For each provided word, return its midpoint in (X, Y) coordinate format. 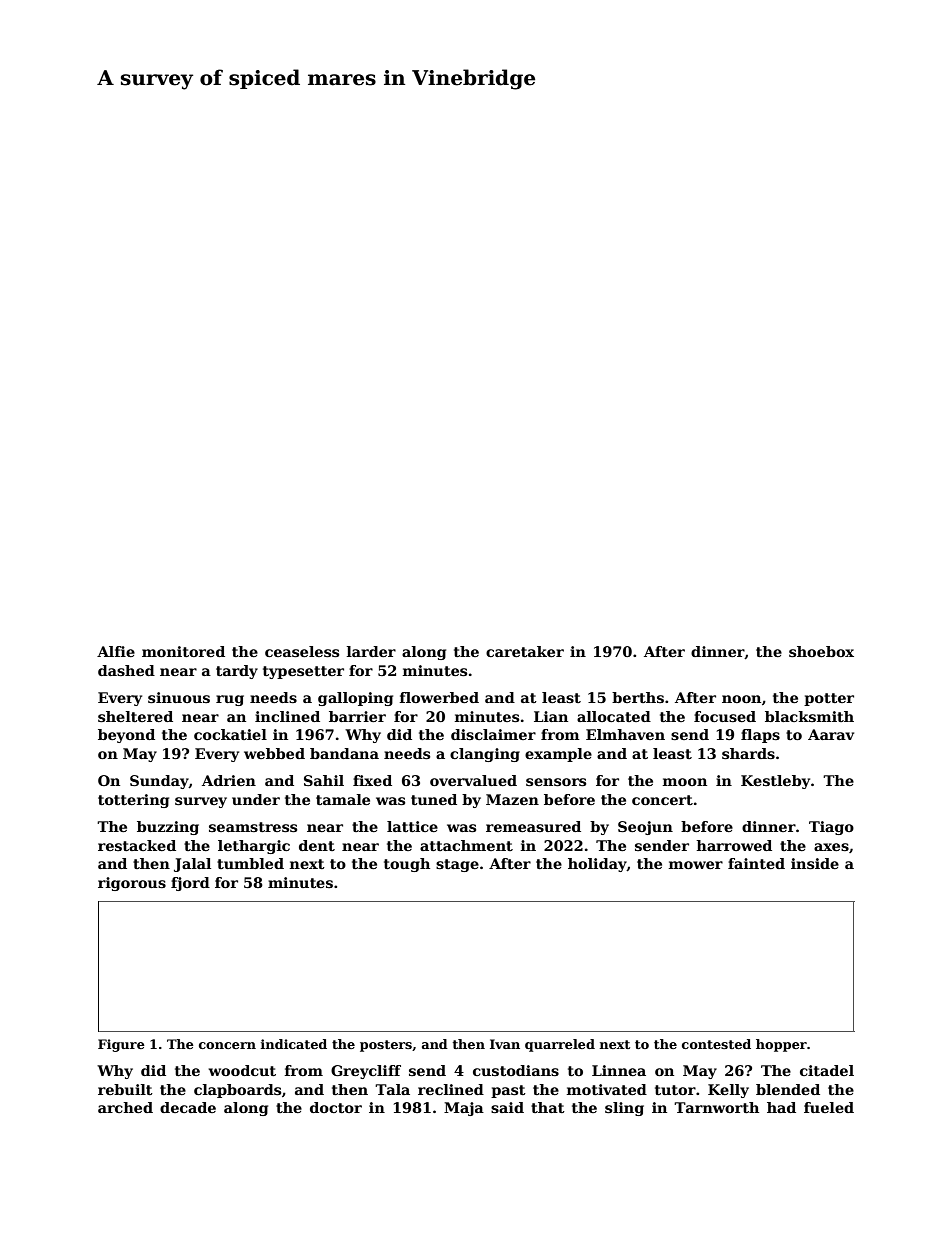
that (548, 1107)
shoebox (821, 651)
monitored (183, 651)
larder (371, 651)
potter (829, 699)
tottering (133, 801)
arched (125, 1107)
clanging (485, 755)
